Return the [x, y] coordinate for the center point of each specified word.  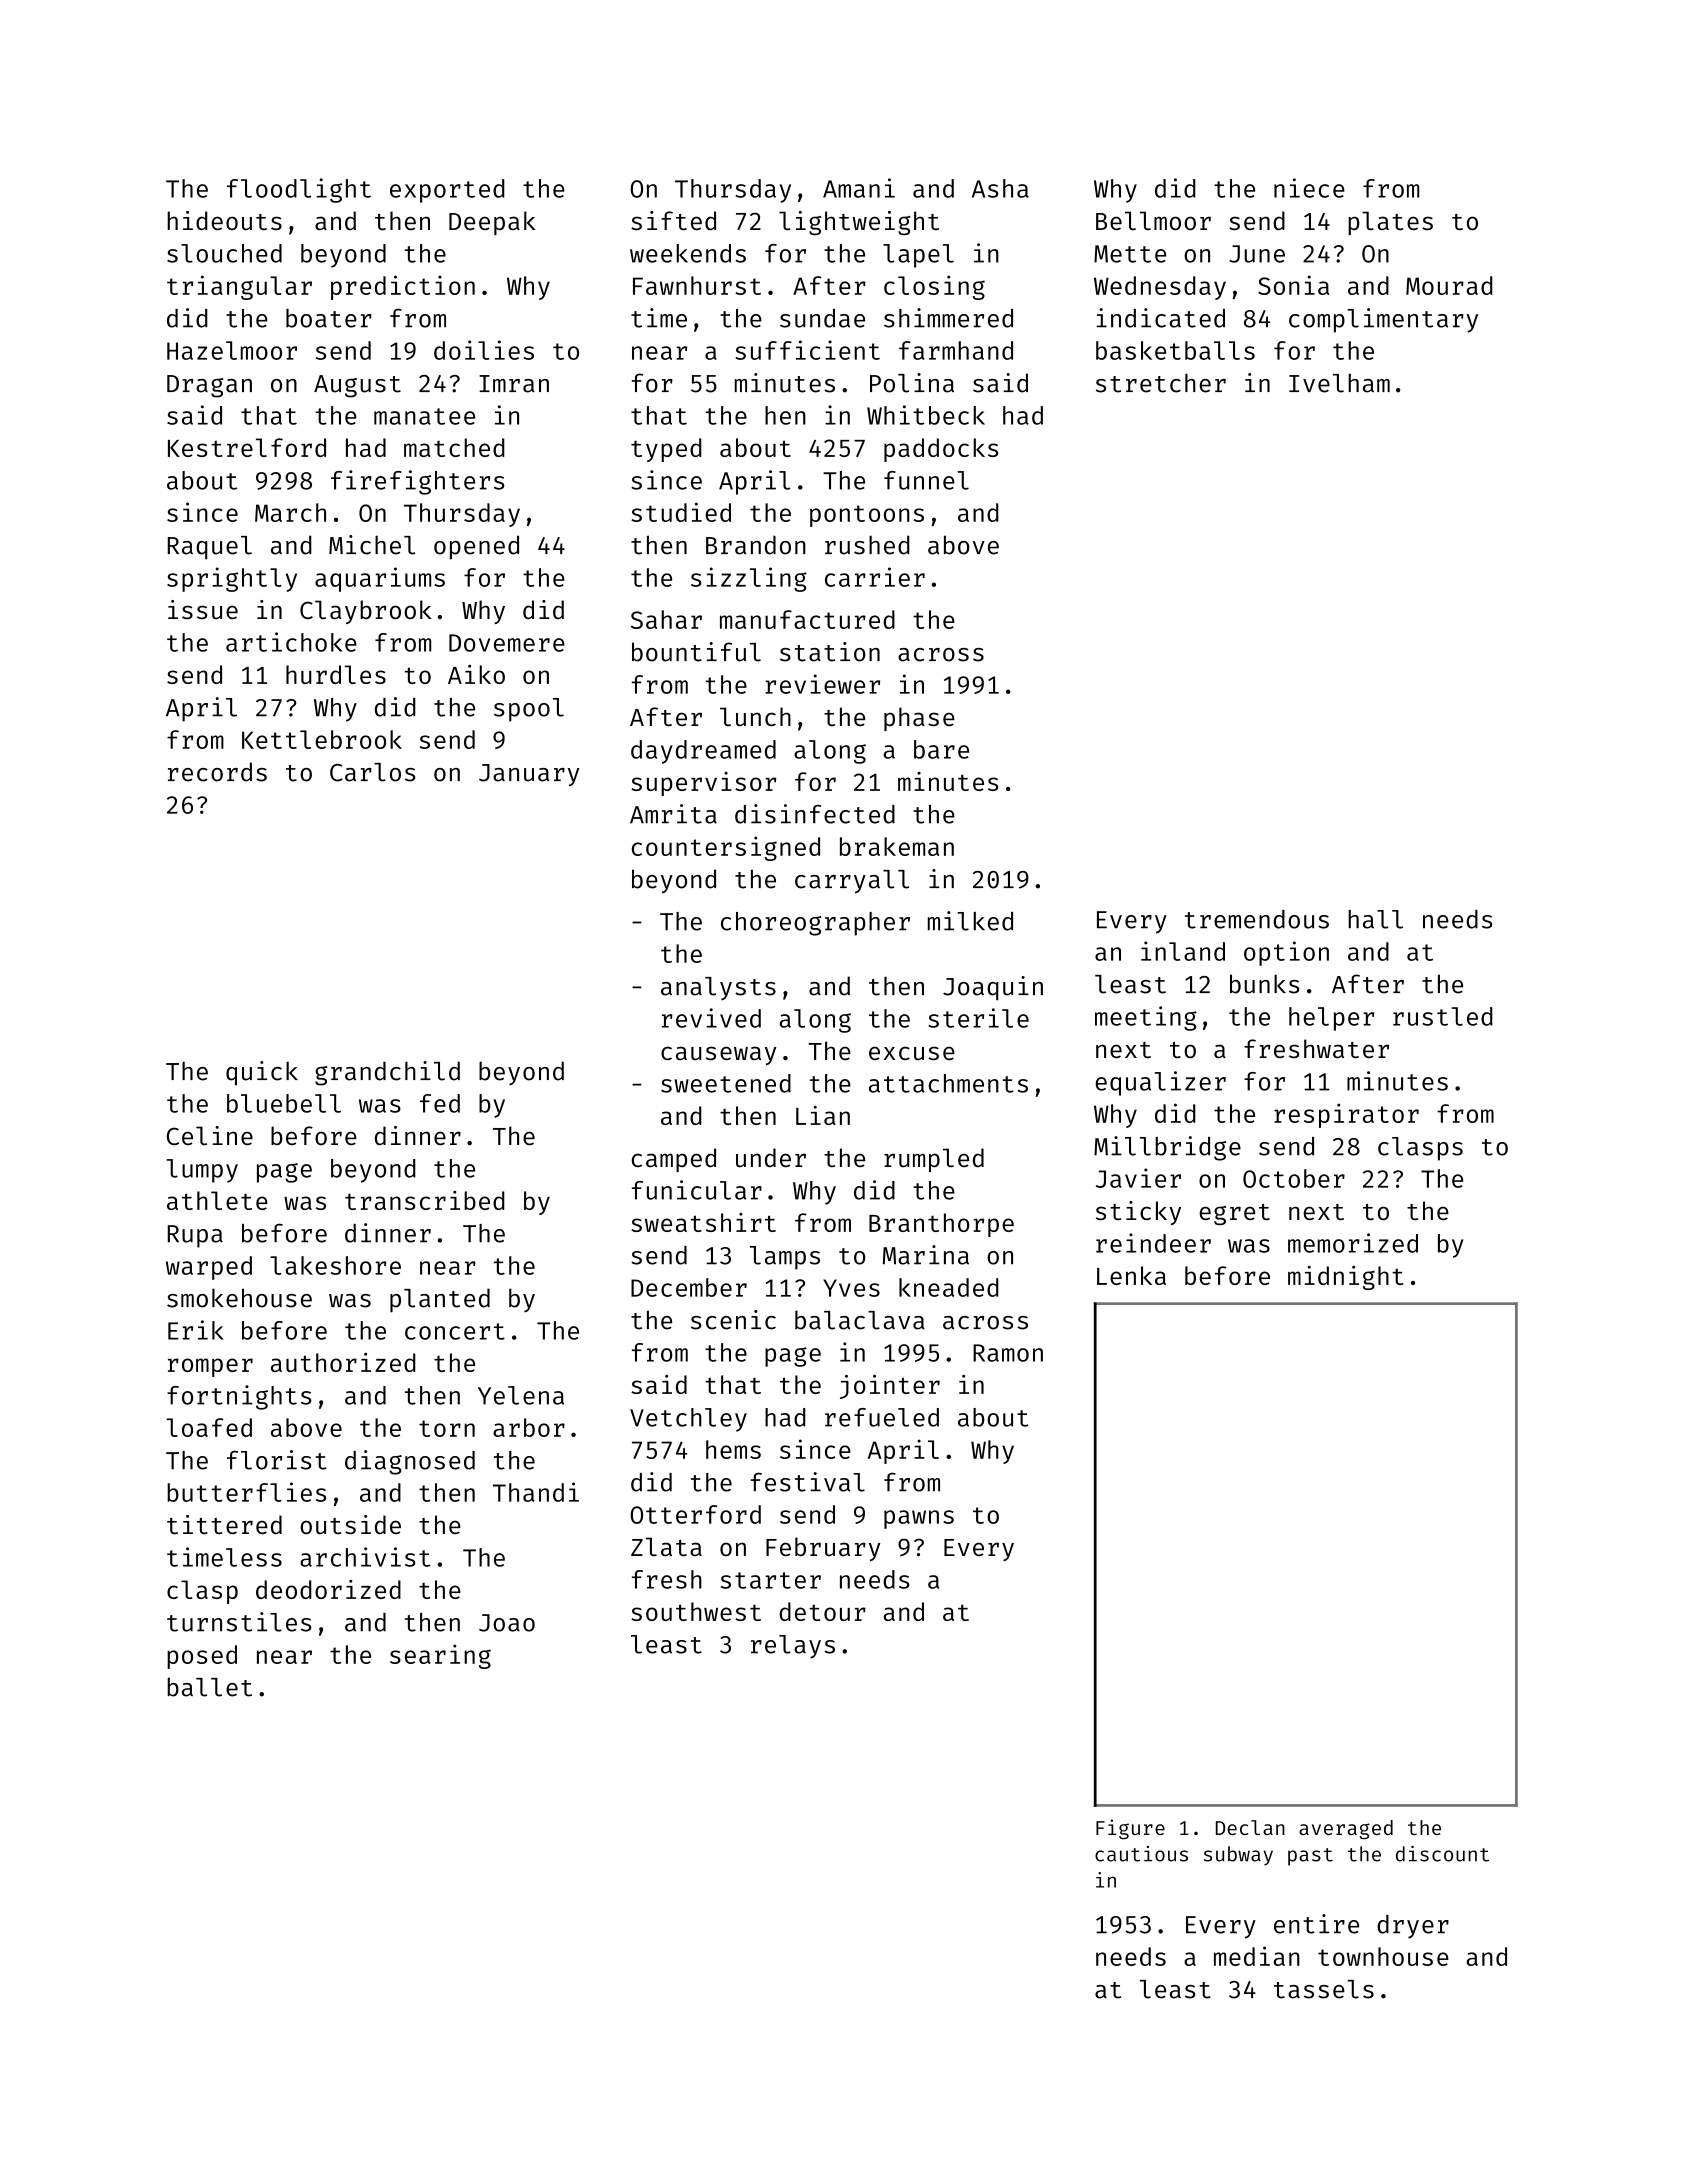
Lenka [1131, 1275]
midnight [1345, 1278]
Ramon [1008, 1353]
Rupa [195, 1236]
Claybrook [366, 612]
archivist [365, 1557]
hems [733, 1449]
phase [919, 719]
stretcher [1161, 383]
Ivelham [1339, 383]
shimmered [948, 318]
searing [440, 1656]
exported [447, 191]
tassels [1324, 1989]
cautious [1141, 1854]
